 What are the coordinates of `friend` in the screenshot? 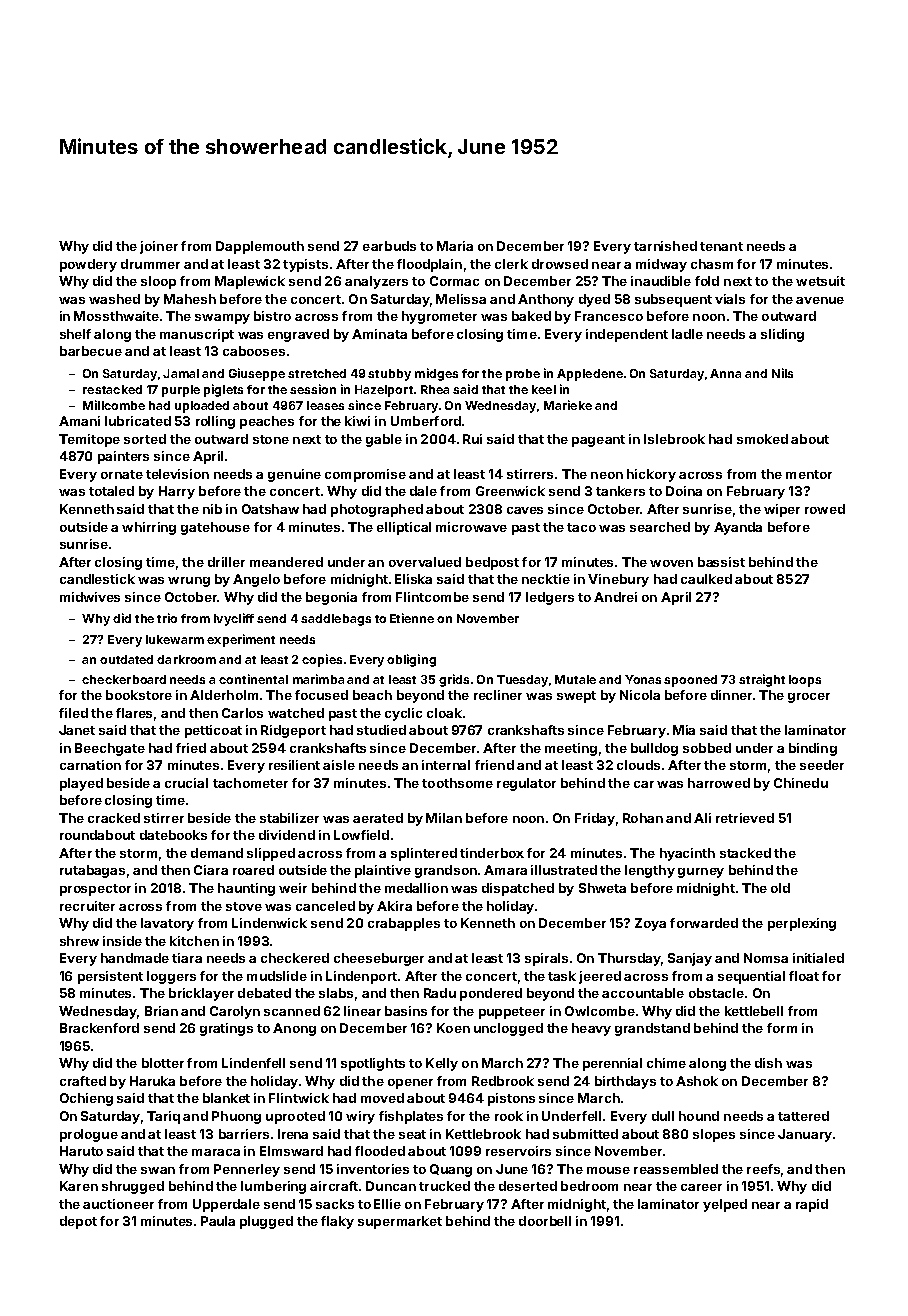 It's located at (494, 765).
